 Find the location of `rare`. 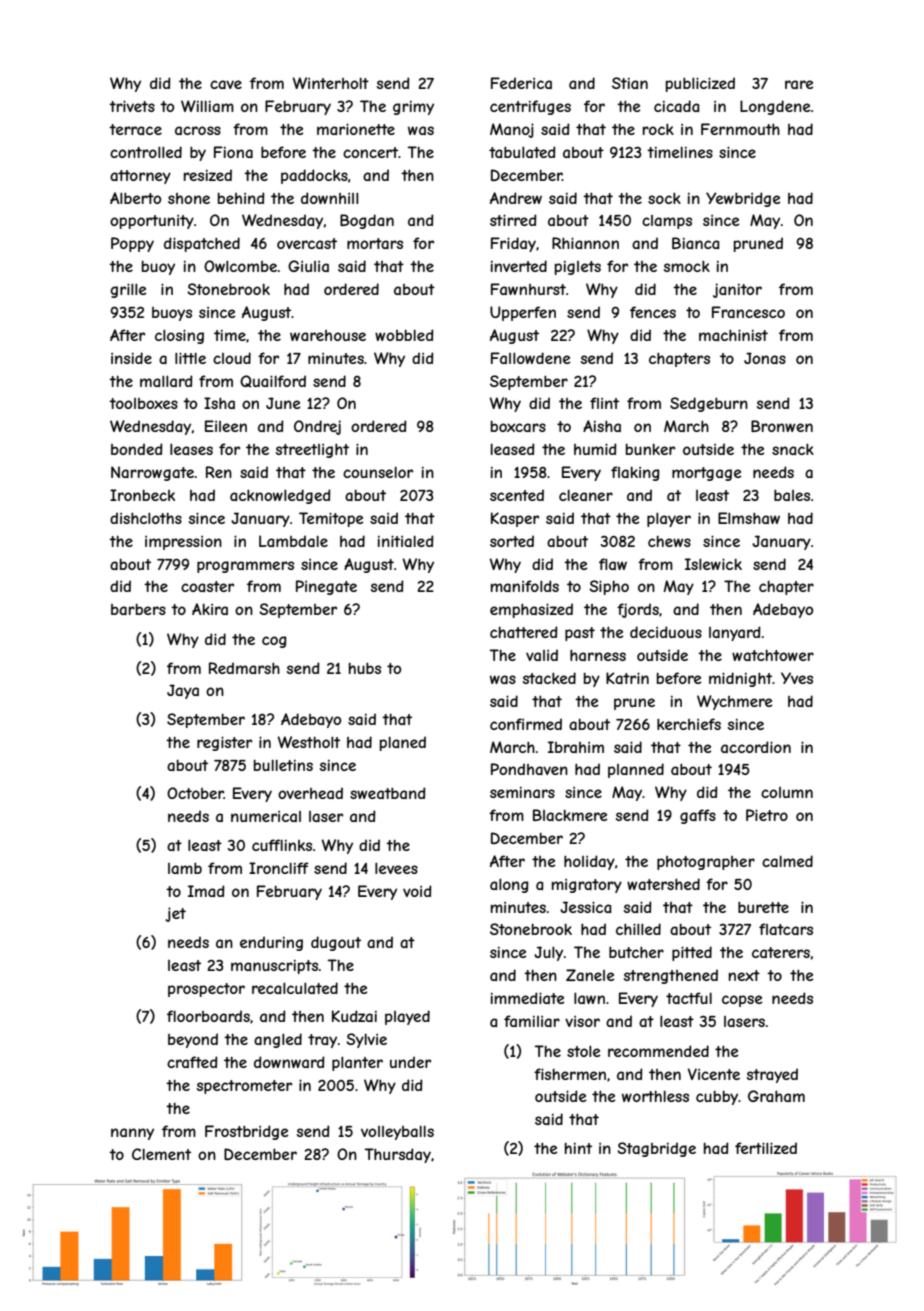

rare is located at coordinates (799, 84).
